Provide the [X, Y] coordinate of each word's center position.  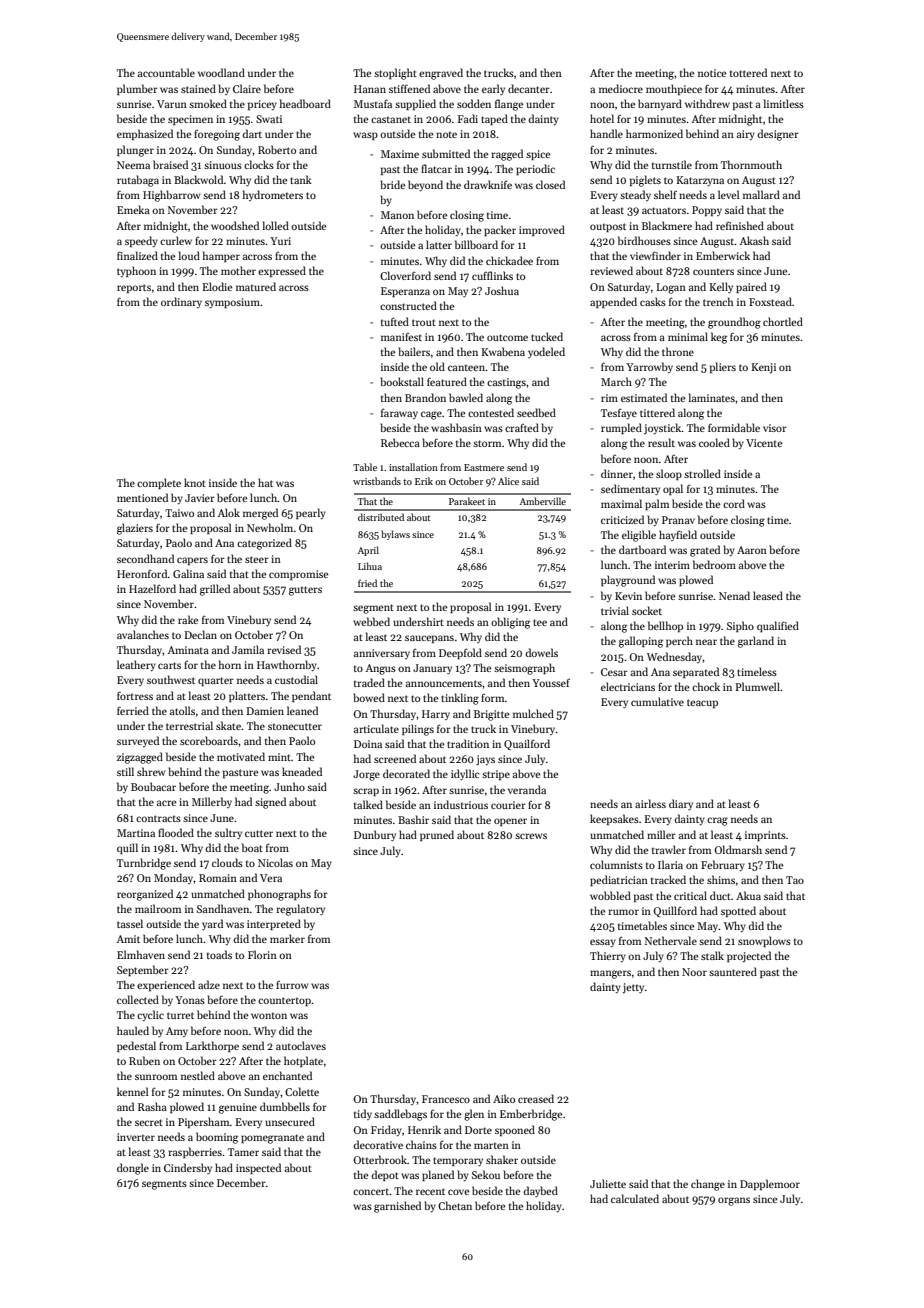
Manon [397, 215]
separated [696, 672]
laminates [712, 397]
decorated [406, 773]
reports [134, 288]
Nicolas [275, 862]
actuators [664, 210]
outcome [507, 337]
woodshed [235, 225]
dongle [133, 1169]
